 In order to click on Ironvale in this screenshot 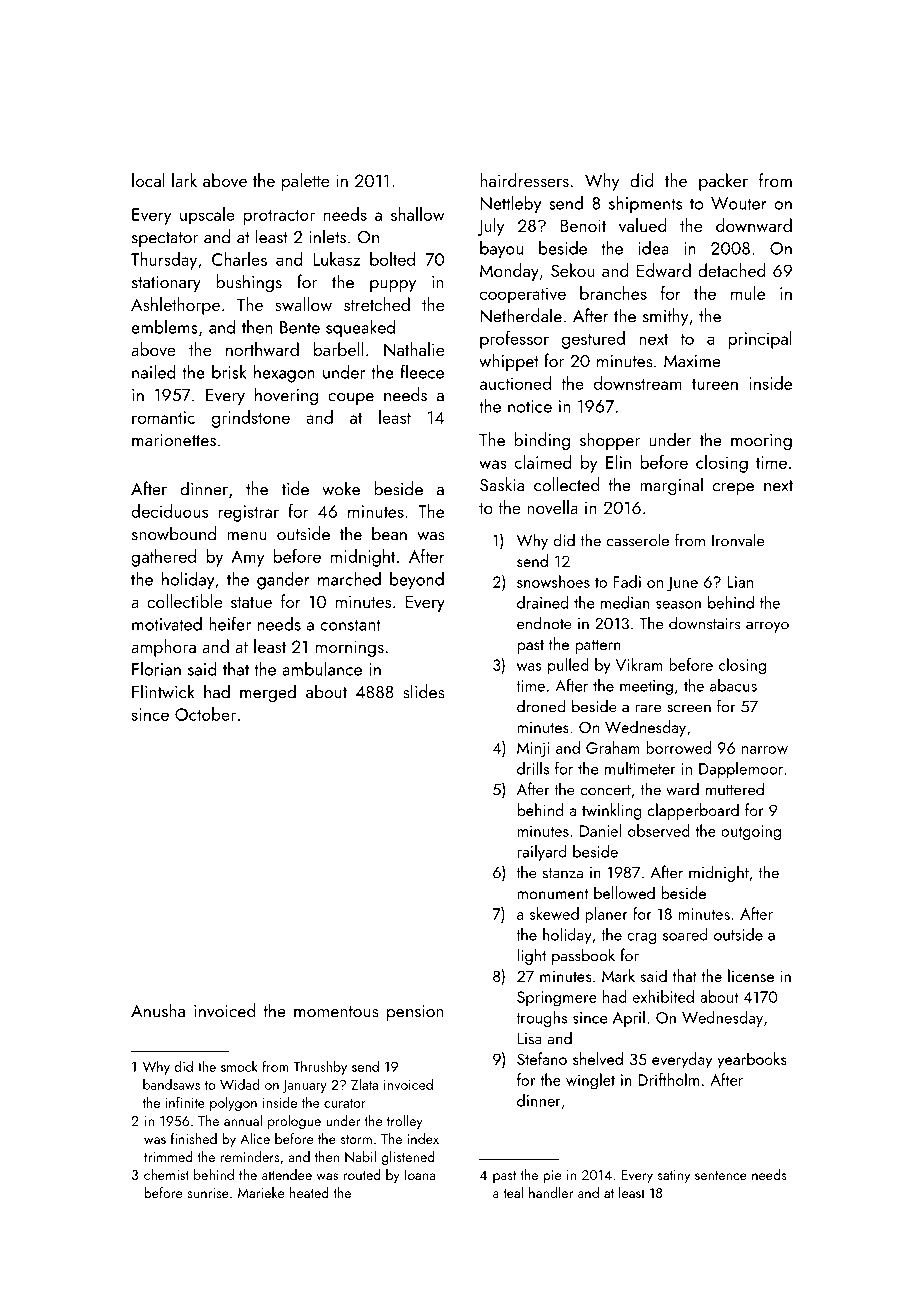, I will do `click(738, 540)`.
